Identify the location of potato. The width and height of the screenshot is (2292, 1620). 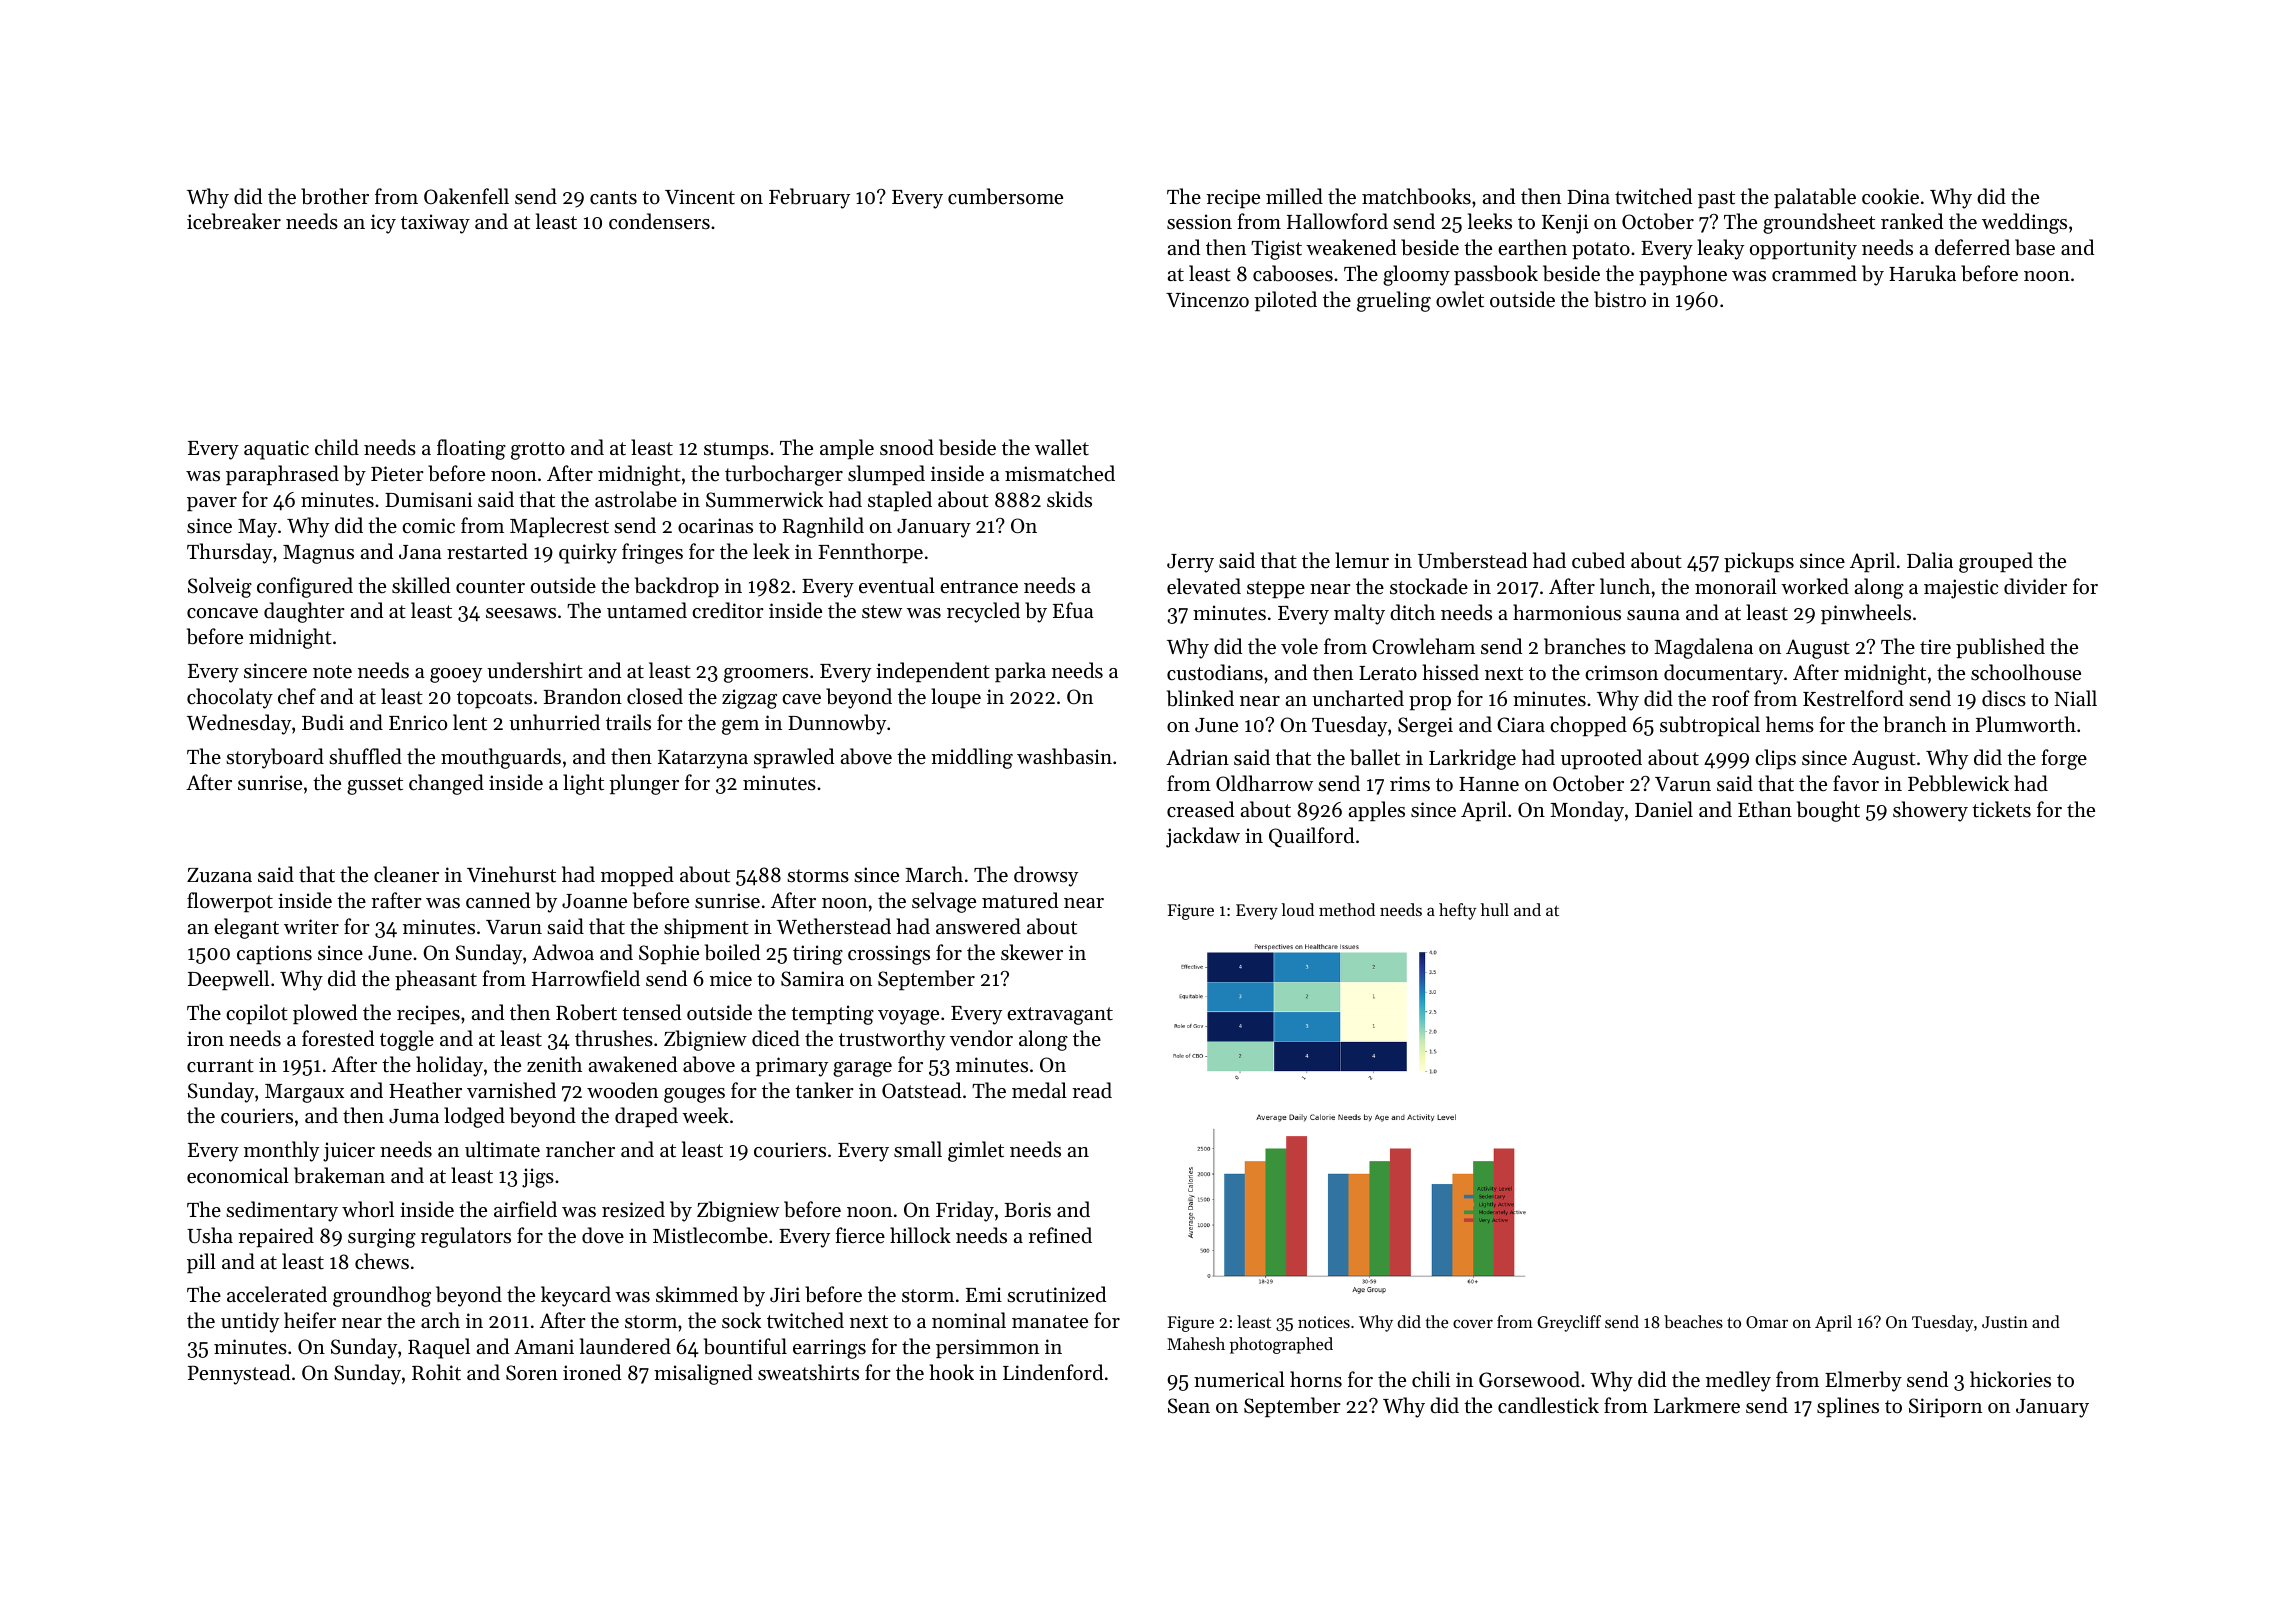
(1601, 250).
